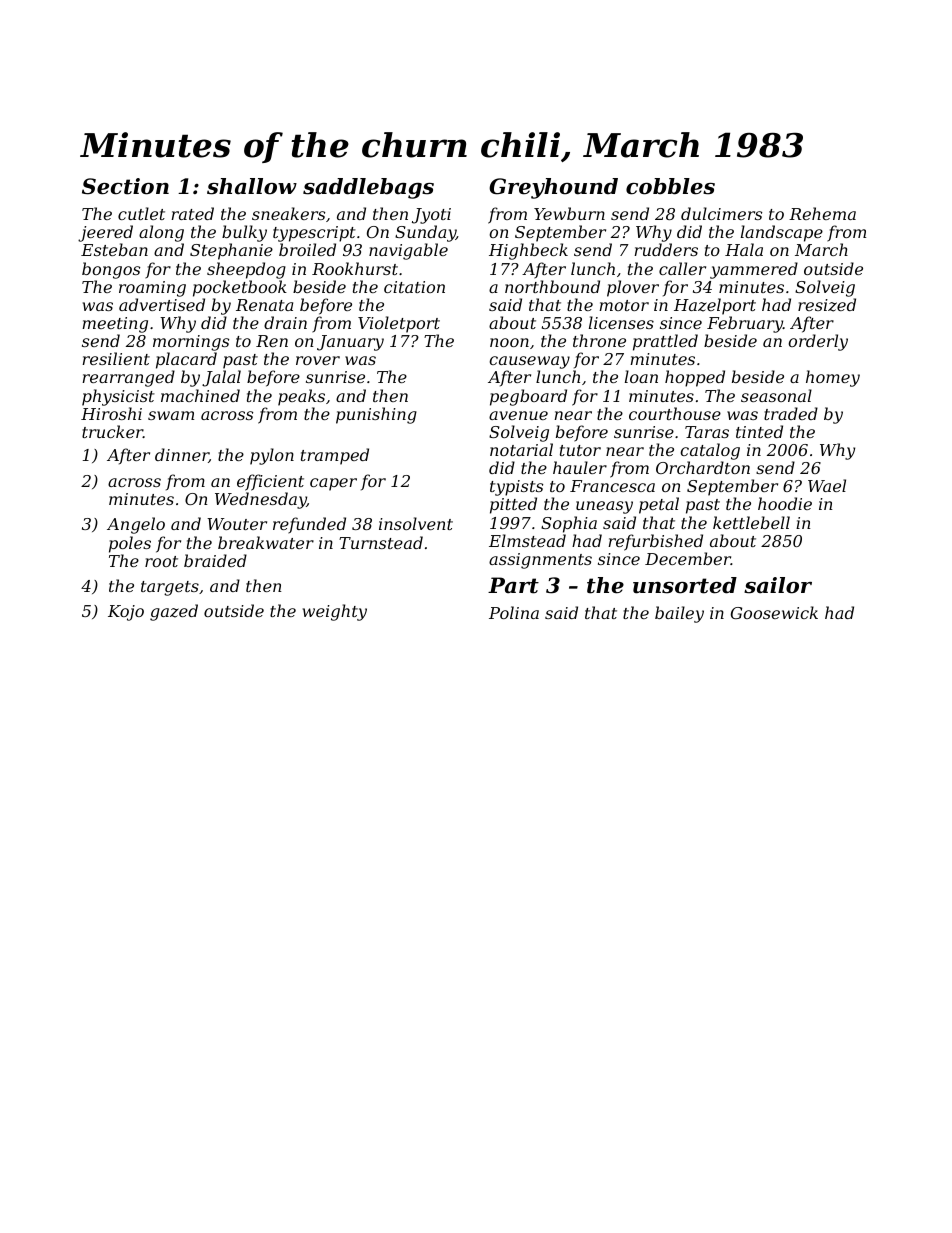 This image has width=952, height=1233. Describe the element at coordinates (136, 525) in the image. I see `Angelo` at that location.
